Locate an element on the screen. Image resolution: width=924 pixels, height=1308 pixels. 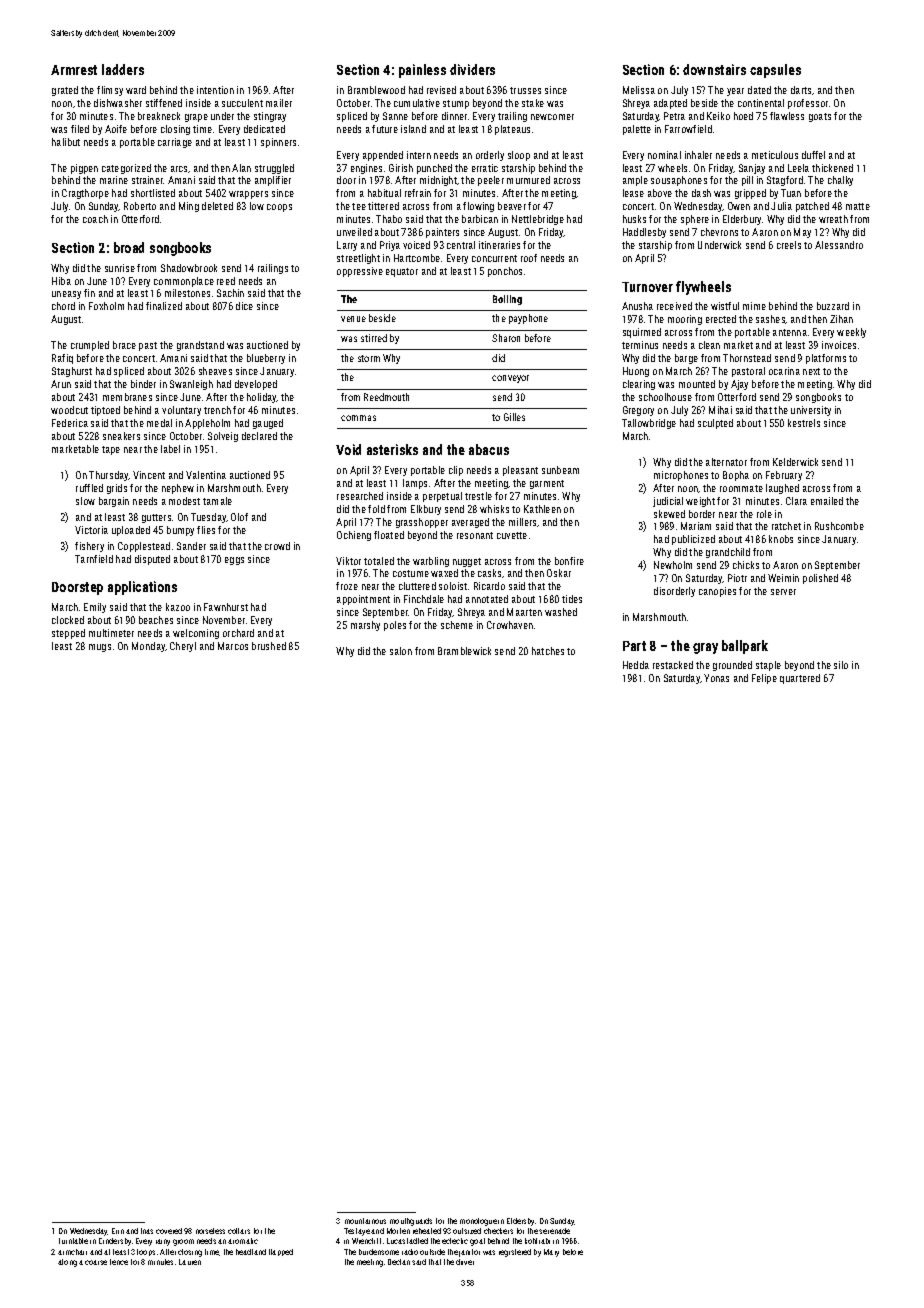
painless is located at coordinates (422, 71).
